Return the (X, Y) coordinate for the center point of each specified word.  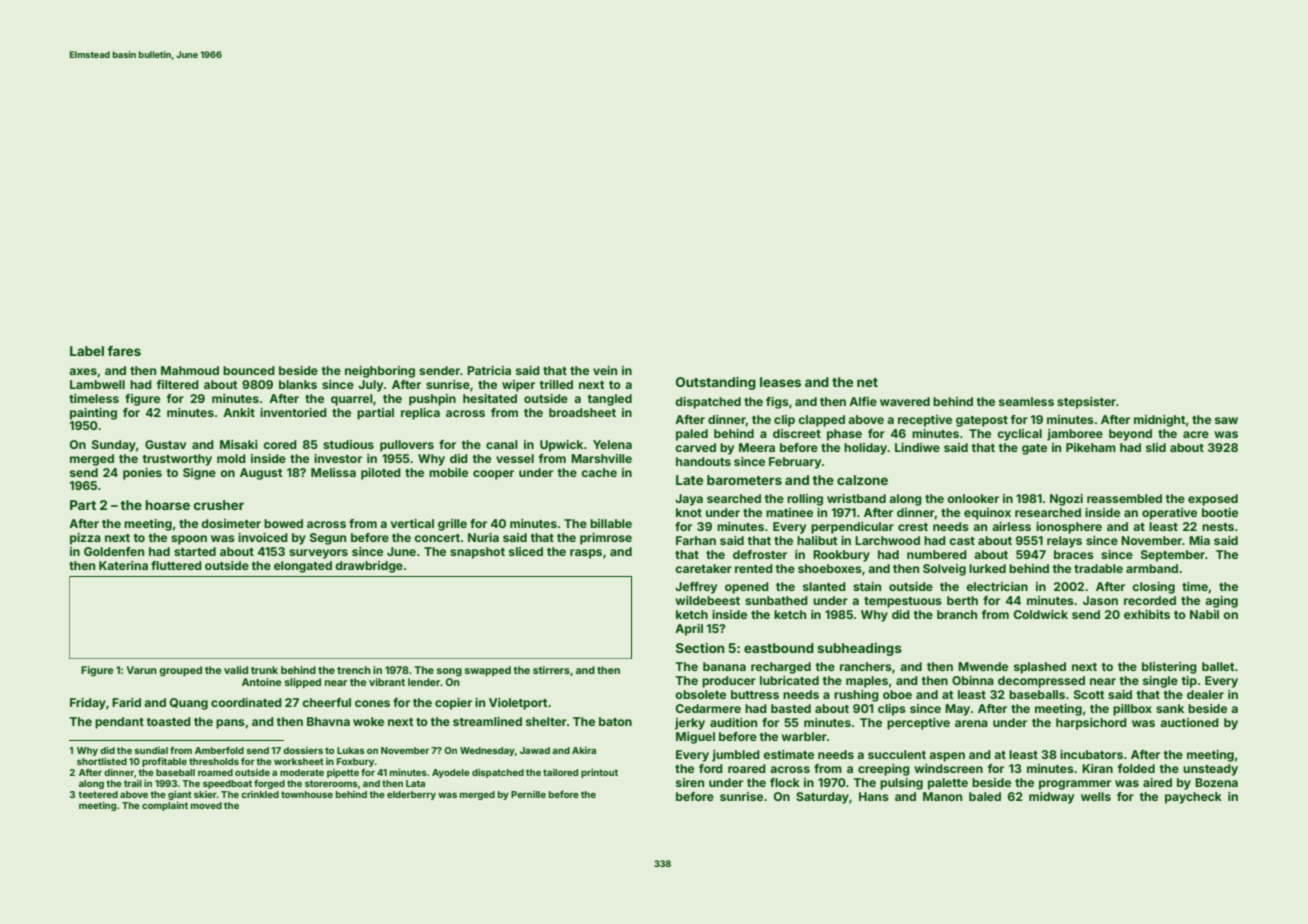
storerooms (331, 783)
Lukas (351, 750)
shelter (546, 721)
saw (1226, 420)
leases (780, 382)
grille (452, 525)
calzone (862, 480)
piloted (381, 474)
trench (354, 670)
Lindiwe (917, 447)
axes (83, 371)
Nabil (1204, 614)
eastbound (779, 648)
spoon (189, 540)
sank (1170, 708)
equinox (987, 514)
